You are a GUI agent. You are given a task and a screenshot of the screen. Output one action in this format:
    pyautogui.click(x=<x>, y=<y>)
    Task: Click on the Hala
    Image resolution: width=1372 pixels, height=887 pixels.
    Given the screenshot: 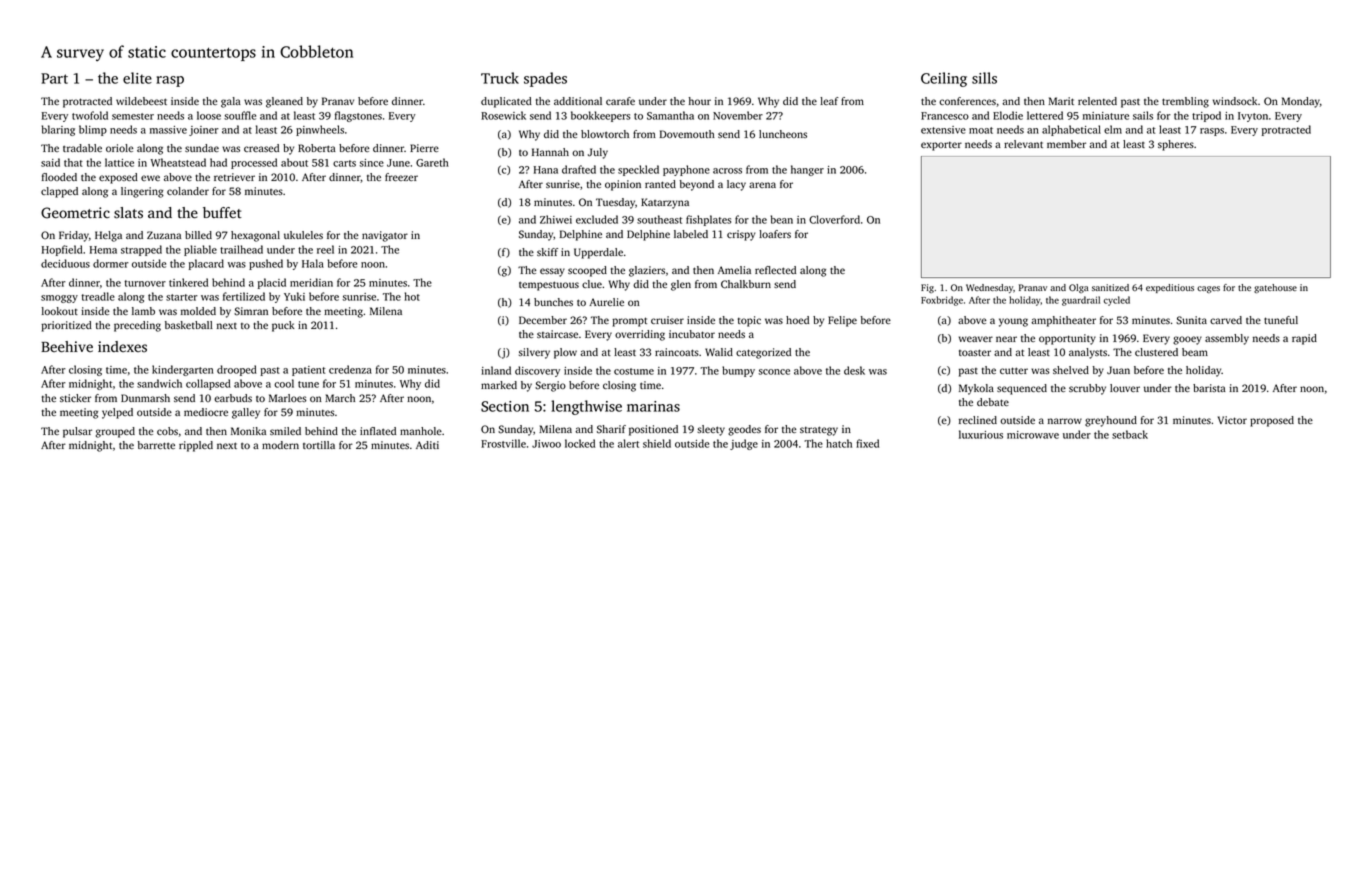 What is the action you would take?
    pyautogui.click(x=313, y=263)
